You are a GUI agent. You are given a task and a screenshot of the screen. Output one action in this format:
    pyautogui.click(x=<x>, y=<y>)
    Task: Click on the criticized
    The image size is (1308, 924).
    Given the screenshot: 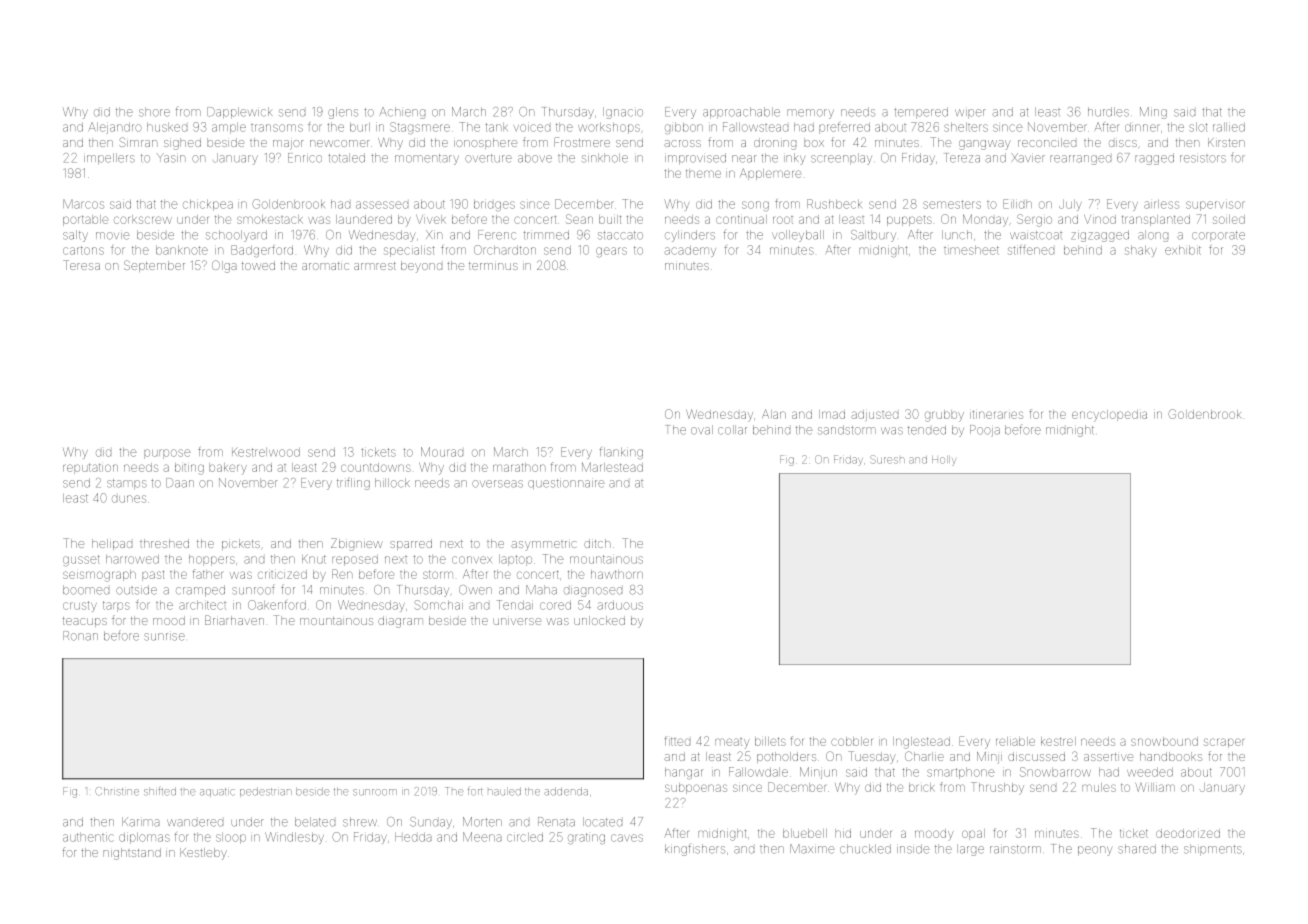 What is the action you would take?
    pyautogui.click(x=282, y=574)
